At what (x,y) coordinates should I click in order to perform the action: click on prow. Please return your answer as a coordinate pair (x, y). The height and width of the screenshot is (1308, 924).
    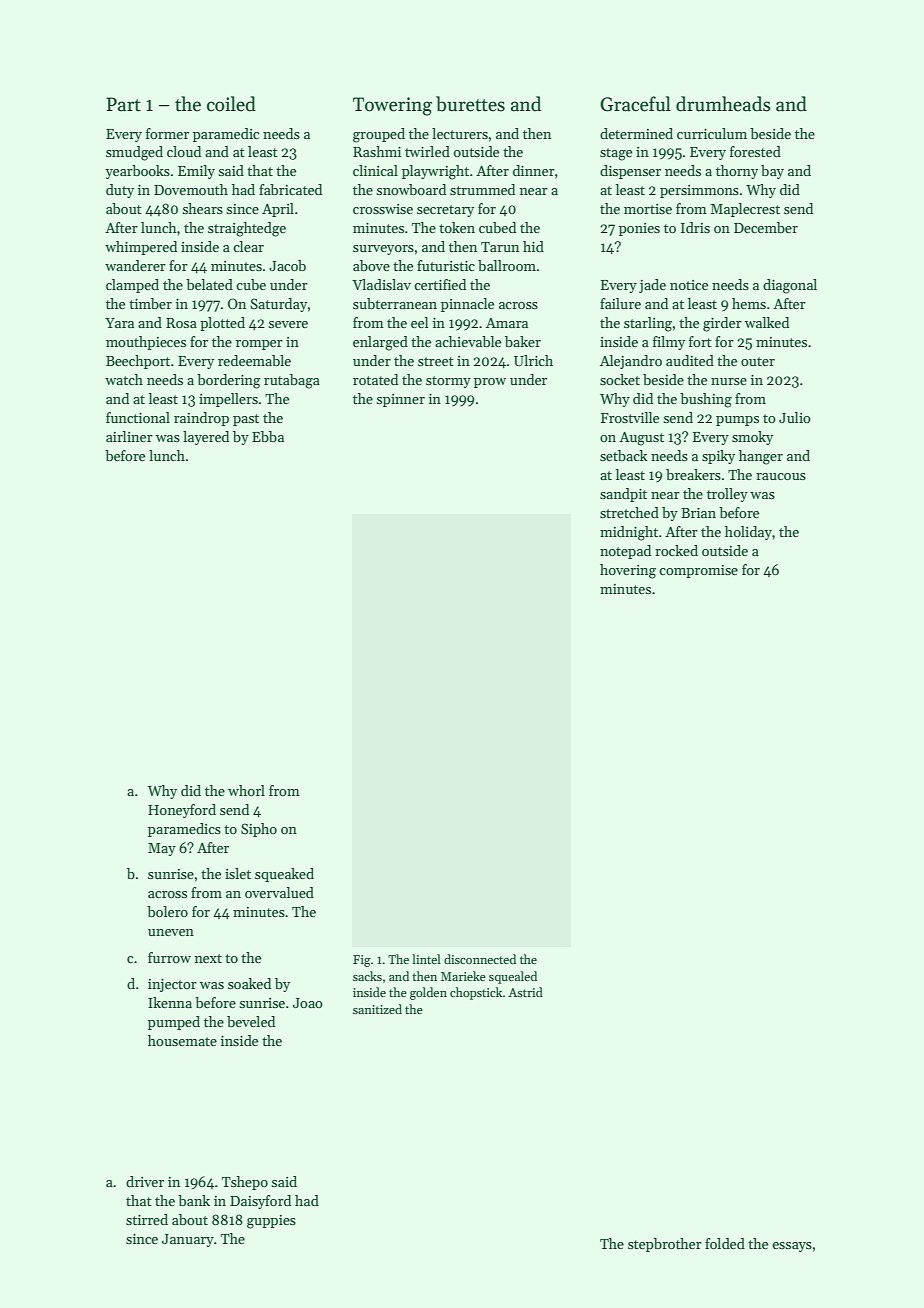
    Looking at the image, I should click on (490, 383).
